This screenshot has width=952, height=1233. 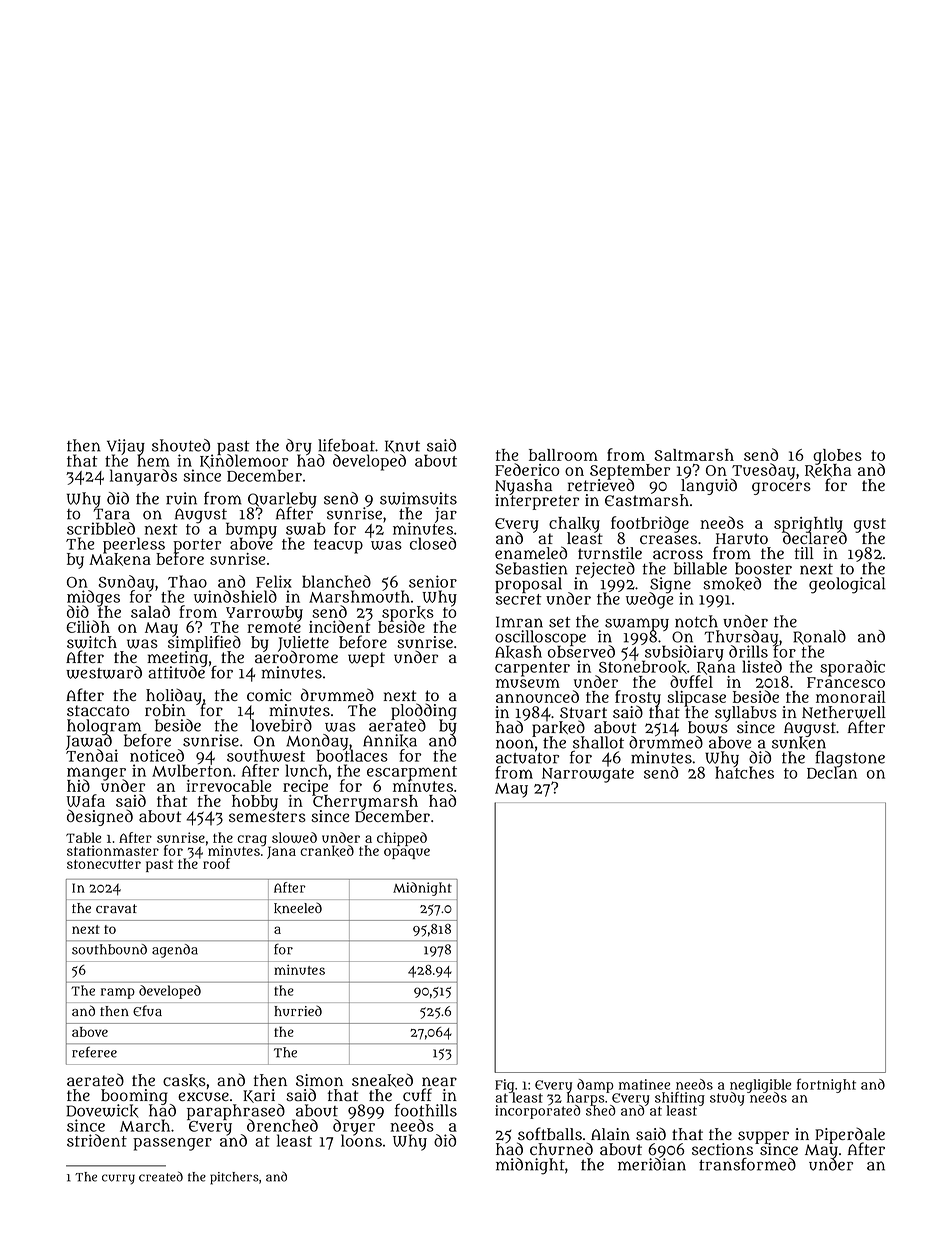 What do you see at coordinates (515, 744) in the screenshot?
I see `noon` at bounding box center [515, 744].
